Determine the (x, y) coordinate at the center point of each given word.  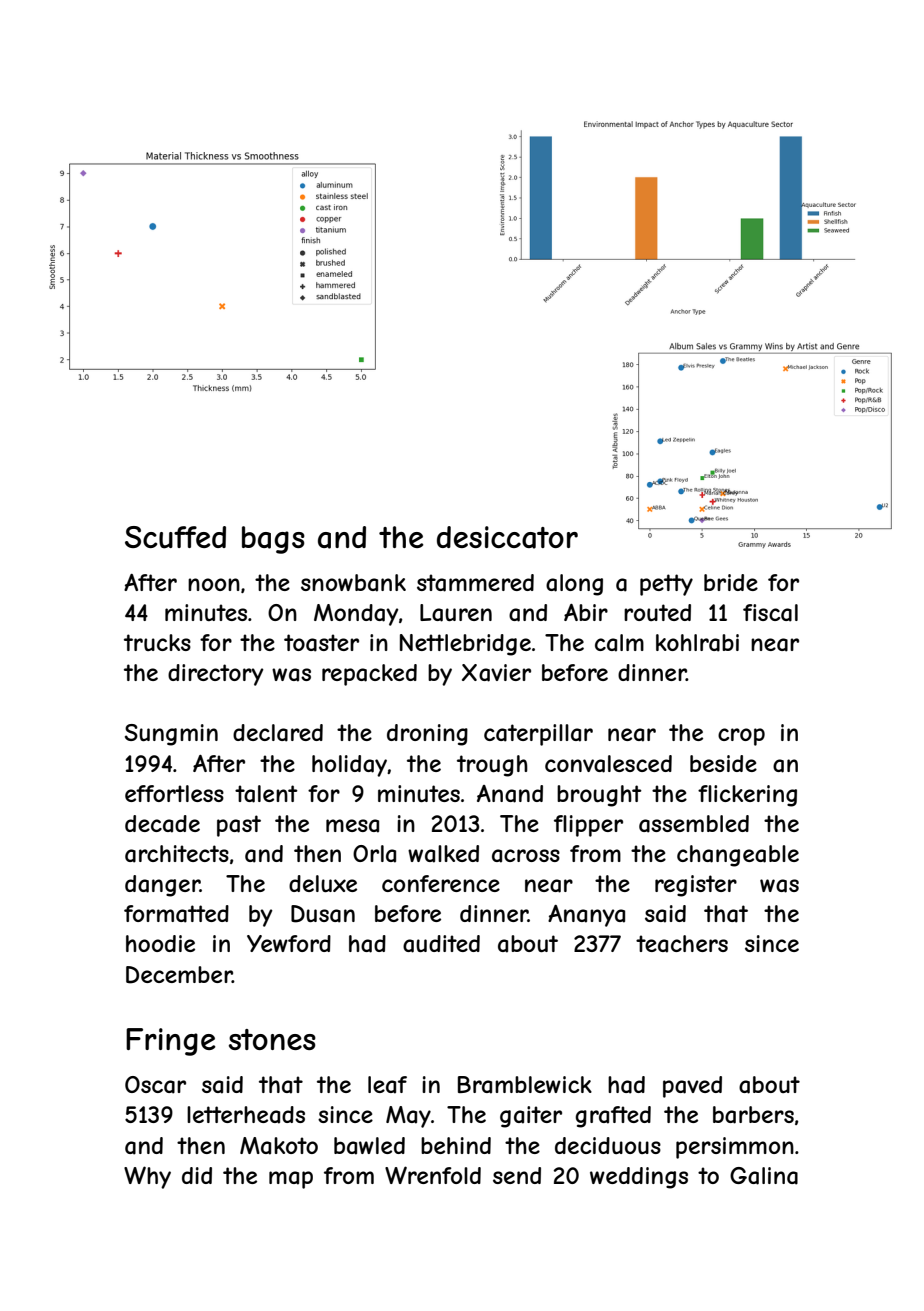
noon (214, 584)
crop (741, 737)
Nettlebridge (465, 645)
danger (162, 886)
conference (441, 883)
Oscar (155, 1085)
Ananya (586, 916)
